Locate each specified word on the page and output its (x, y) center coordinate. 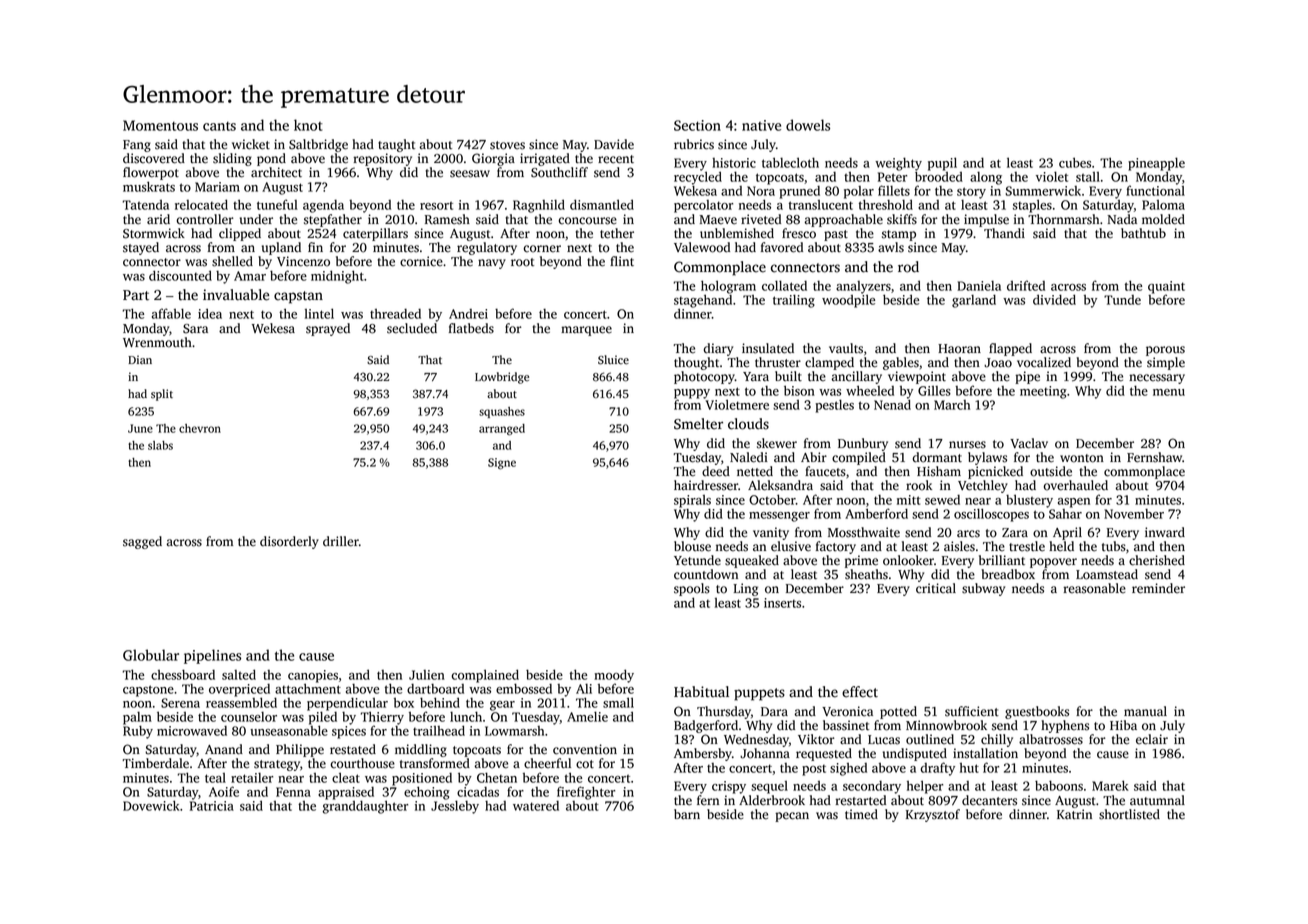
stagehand (703, 301)
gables (901, 363)
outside (1051, 471)
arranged (502, 430)
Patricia (212, 806)
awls (891, 247)
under (256, 219)
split (162, 395)
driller (341, 541)
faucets (825, 471)
